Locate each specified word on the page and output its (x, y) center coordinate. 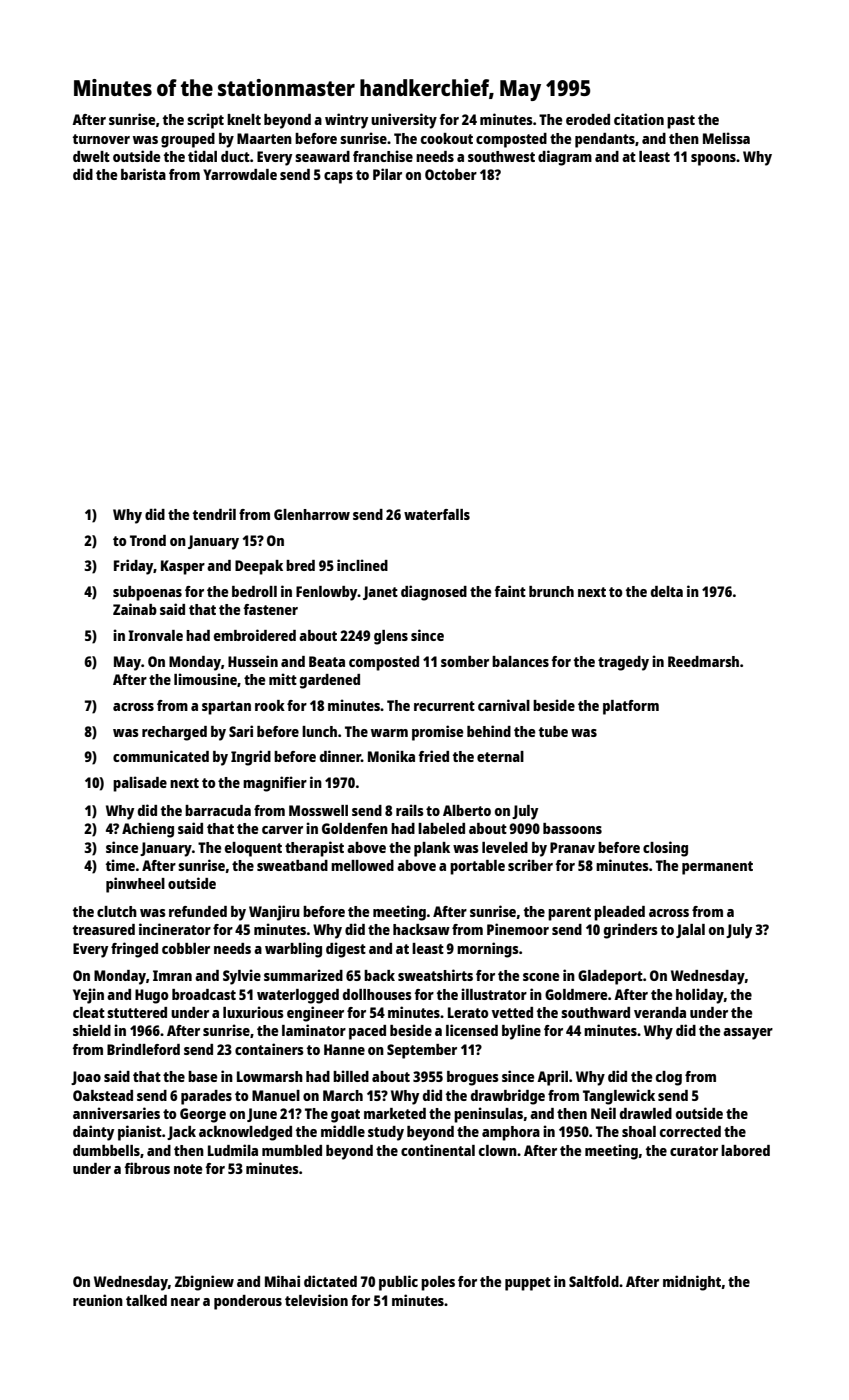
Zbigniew (204, 1283)
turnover (101, 139)
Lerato (468, 1012)
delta (667, 591)
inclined (362, 565)
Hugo (152, 996)
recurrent (444, 706)
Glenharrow (312, 514)
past (681, 122)
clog (669, 1078)
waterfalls (437, 514)
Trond (148, 540)
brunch (551, 591)
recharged (174, 733)
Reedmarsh (703, 661)
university (404, 121)
